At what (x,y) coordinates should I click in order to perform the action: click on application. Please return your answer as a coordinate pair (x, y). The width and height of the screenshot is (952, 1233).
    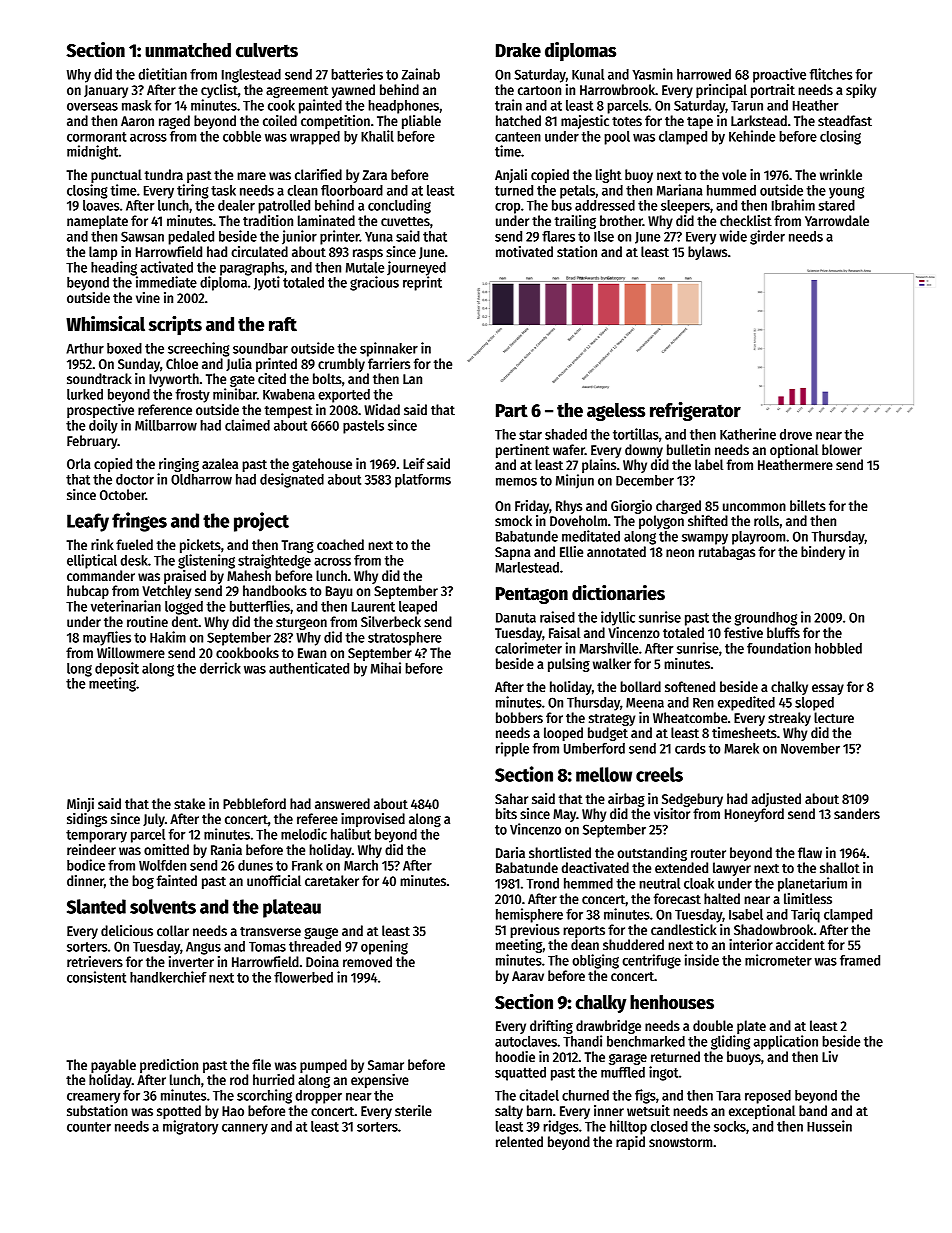
    Looking at the image, I should click on (786, 1042).
